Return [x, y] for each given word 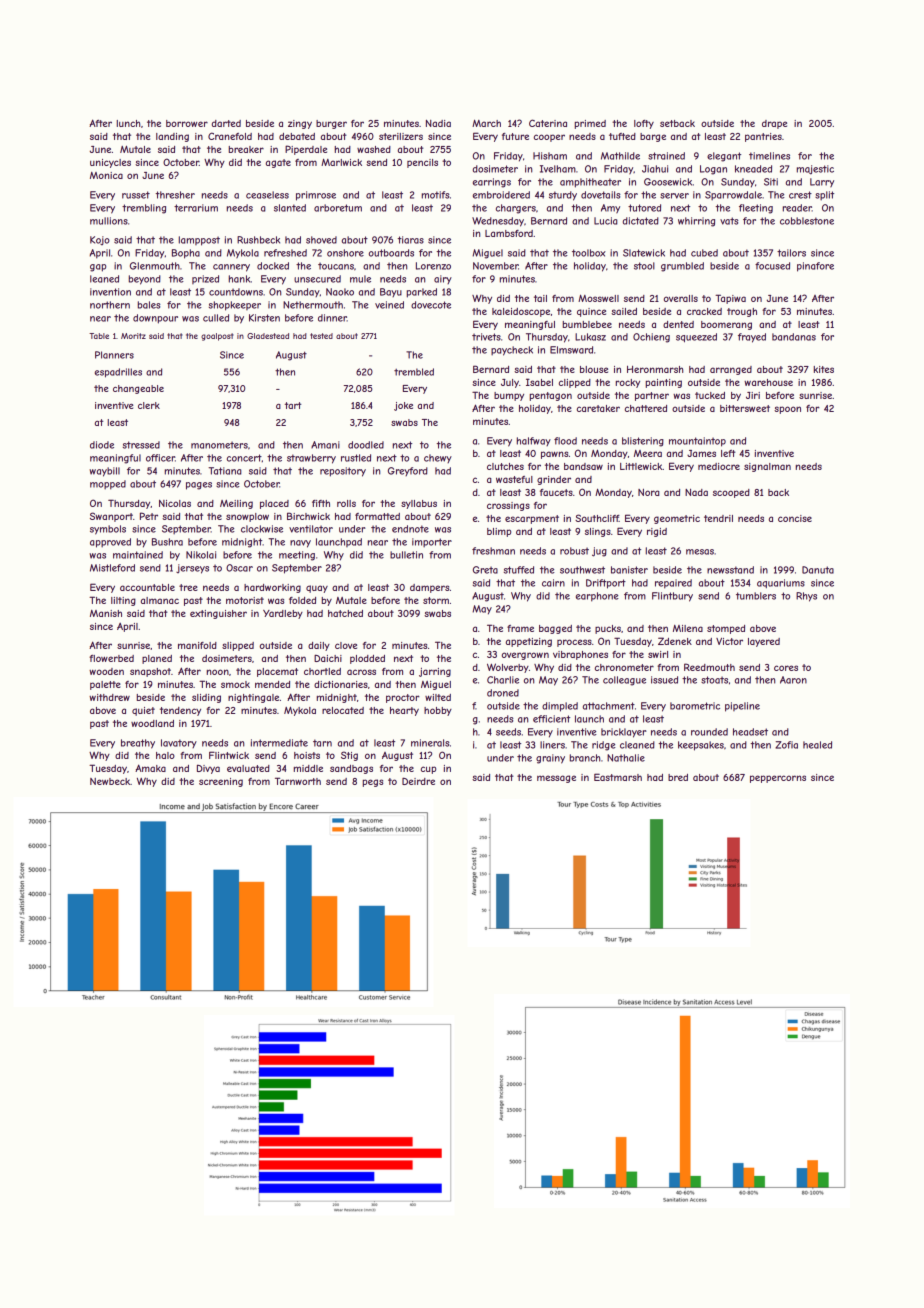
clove [346, 645]
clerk [149, 405]
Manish [106, 613]
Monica [106, 175]
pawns [555, 455]
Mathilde [620, 156]
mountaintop [697, 442]
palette [105, 685]
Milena [688, 628]
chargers [516, 209]
